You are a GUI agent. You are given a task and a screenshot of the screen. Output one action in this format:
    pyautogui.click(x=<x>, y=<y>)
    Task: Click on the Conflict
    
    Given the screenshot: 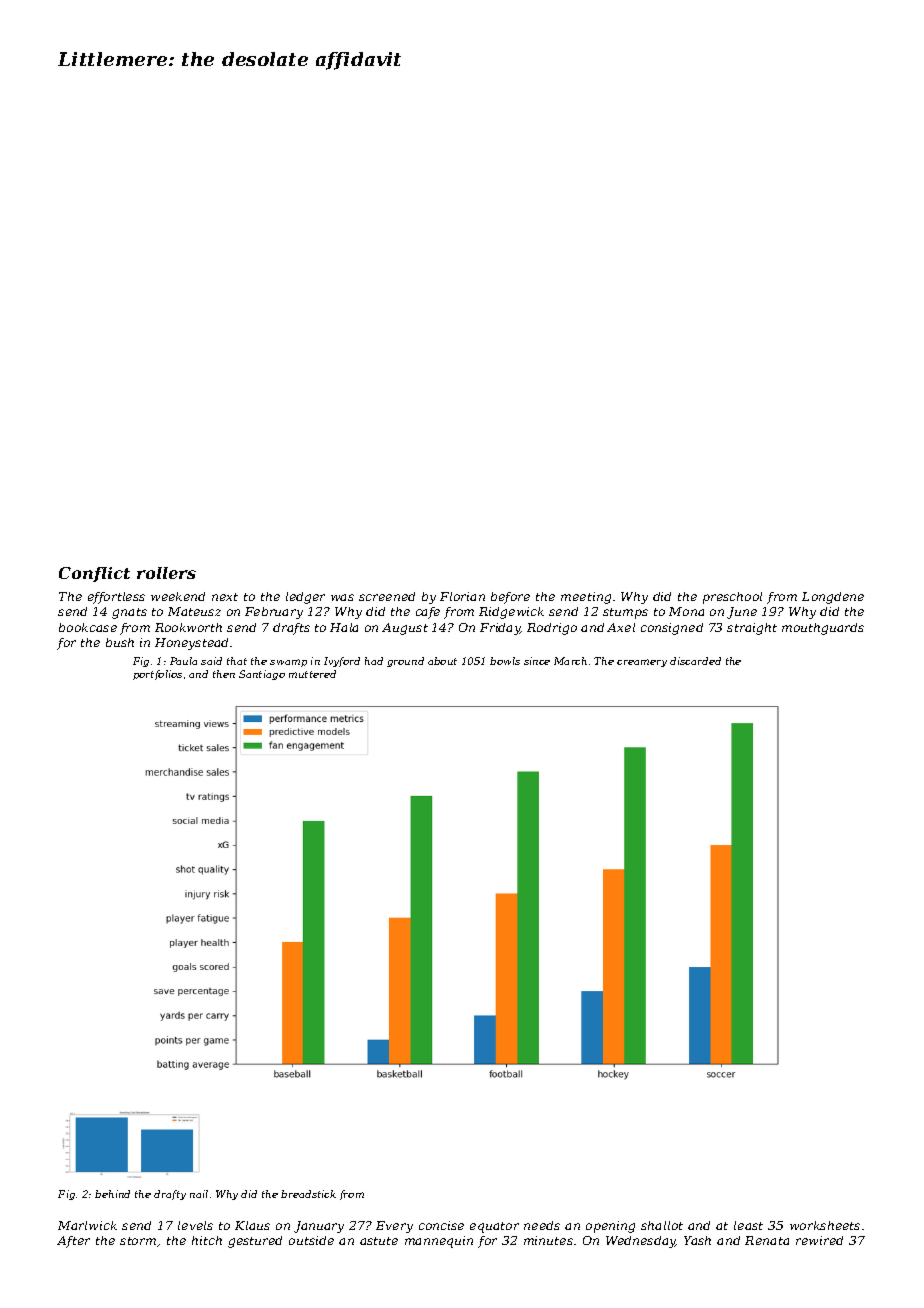 What is the action you would take?
    pyautogui.click(x=94, y=574)
